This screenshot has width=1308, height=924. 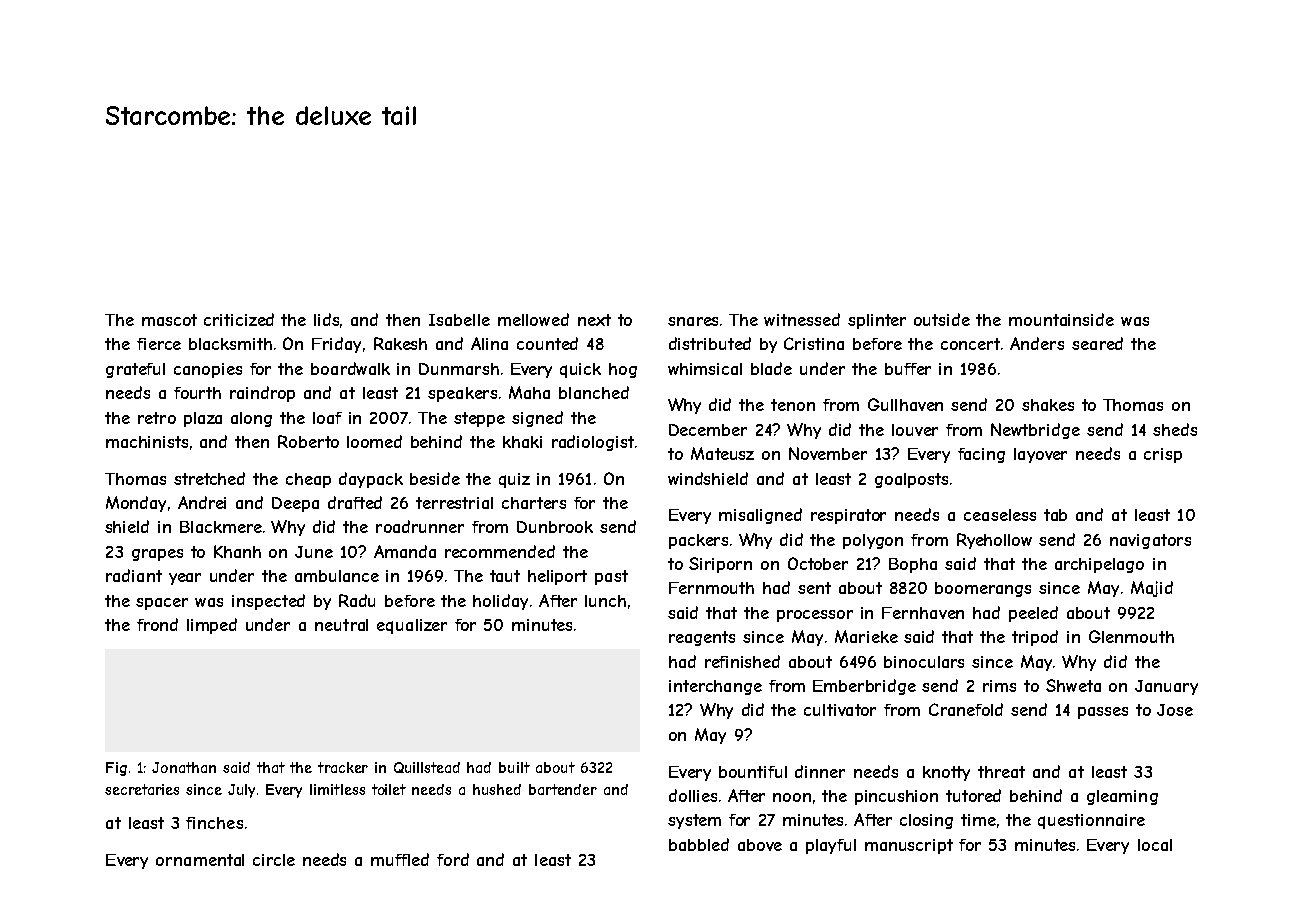 I want to click on tracker, so click(x=343, y=767).
